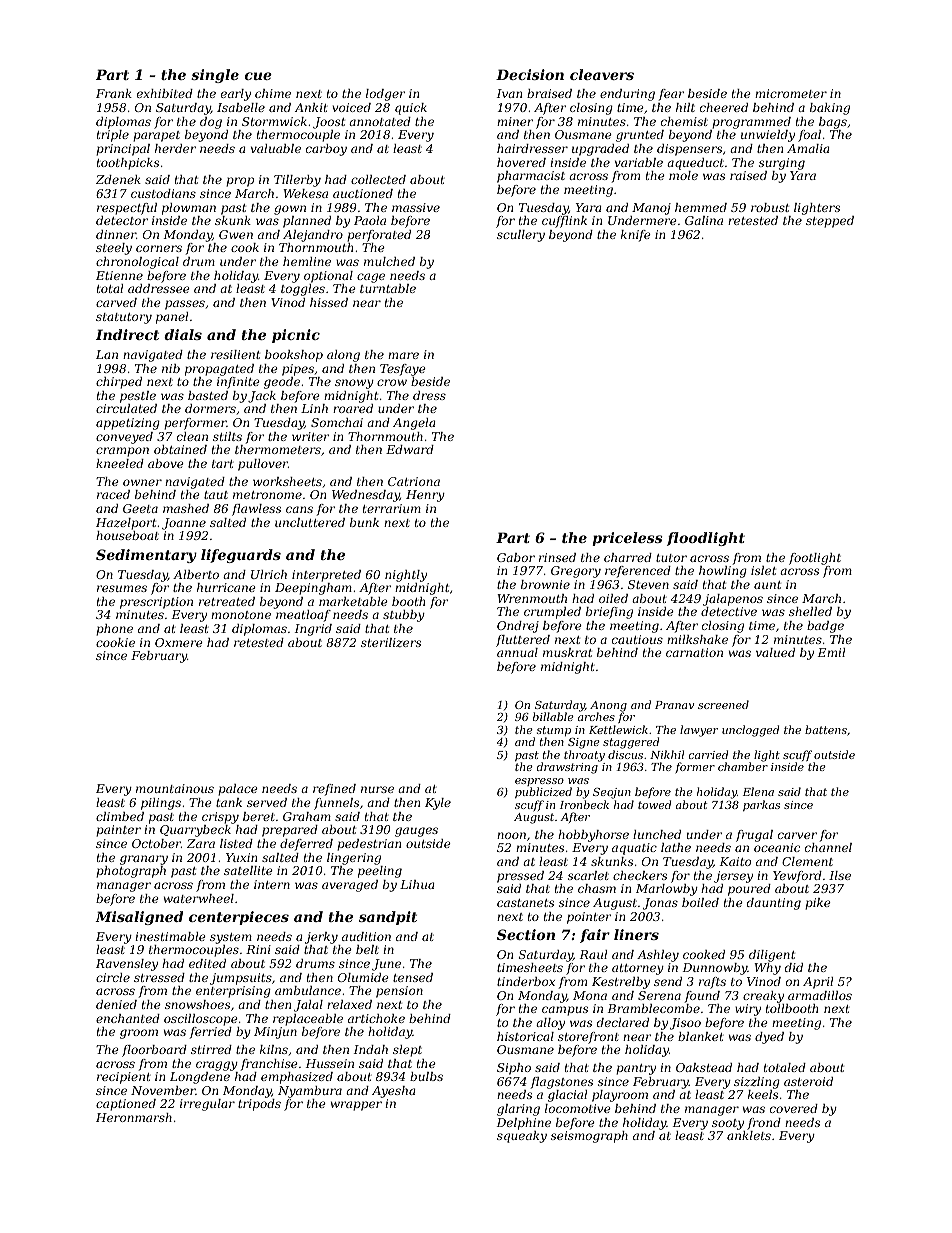  I want to click on houseboat, so click(127, 535).
